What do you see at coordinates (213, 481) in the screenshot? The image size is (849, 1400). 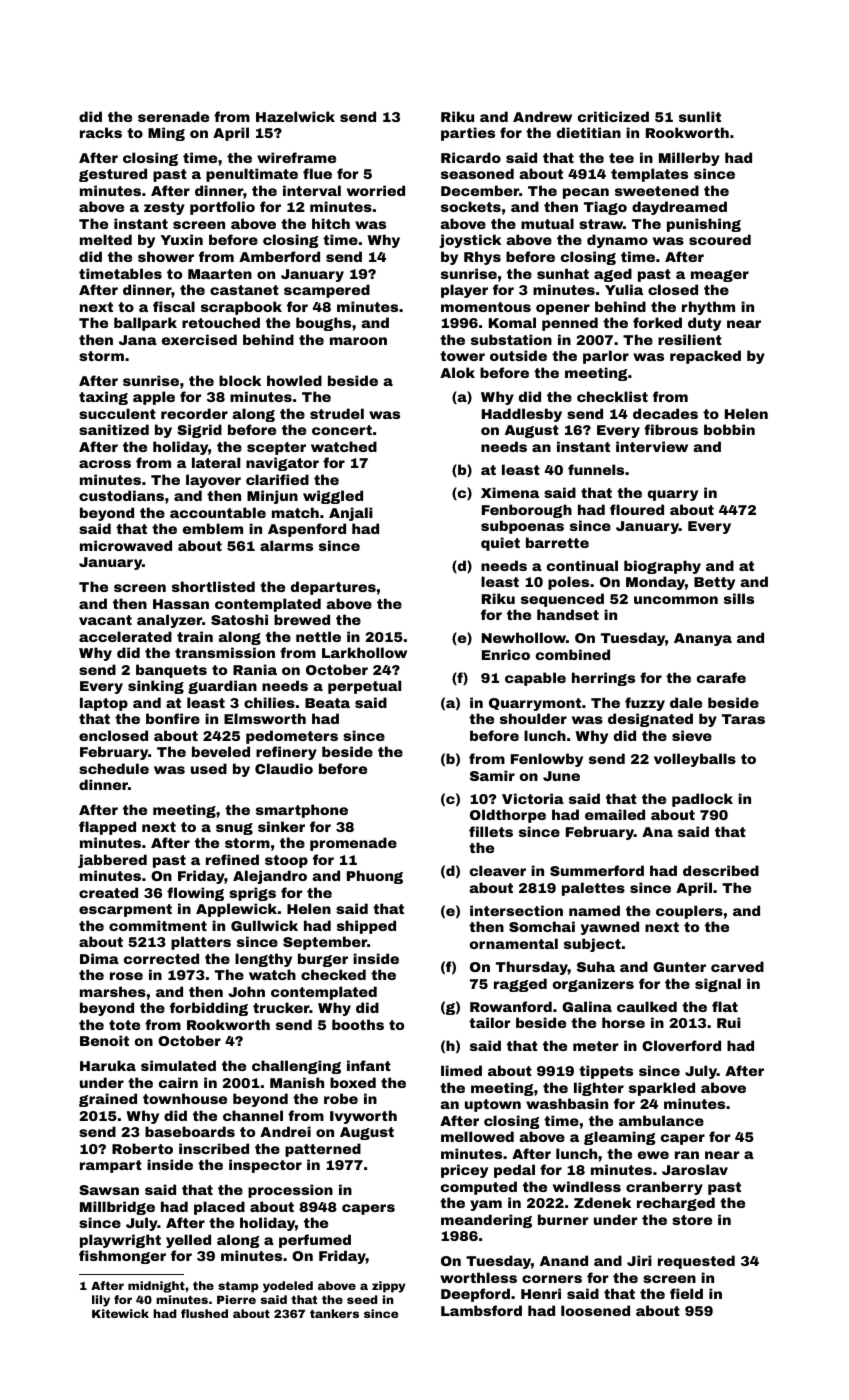 I see `layover` at bounding box center [213, 481].
